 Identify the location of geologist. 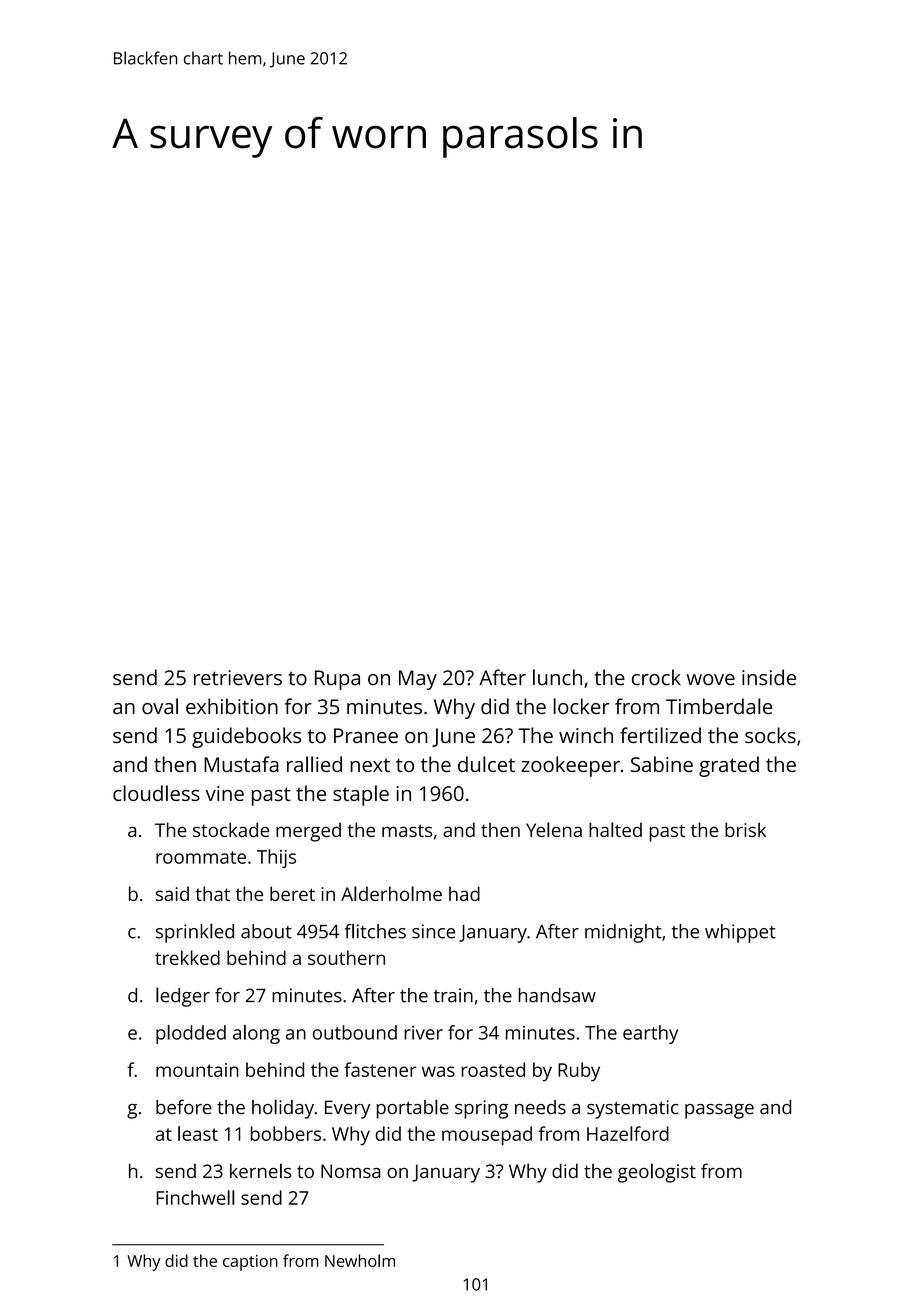
(657, 1173).
